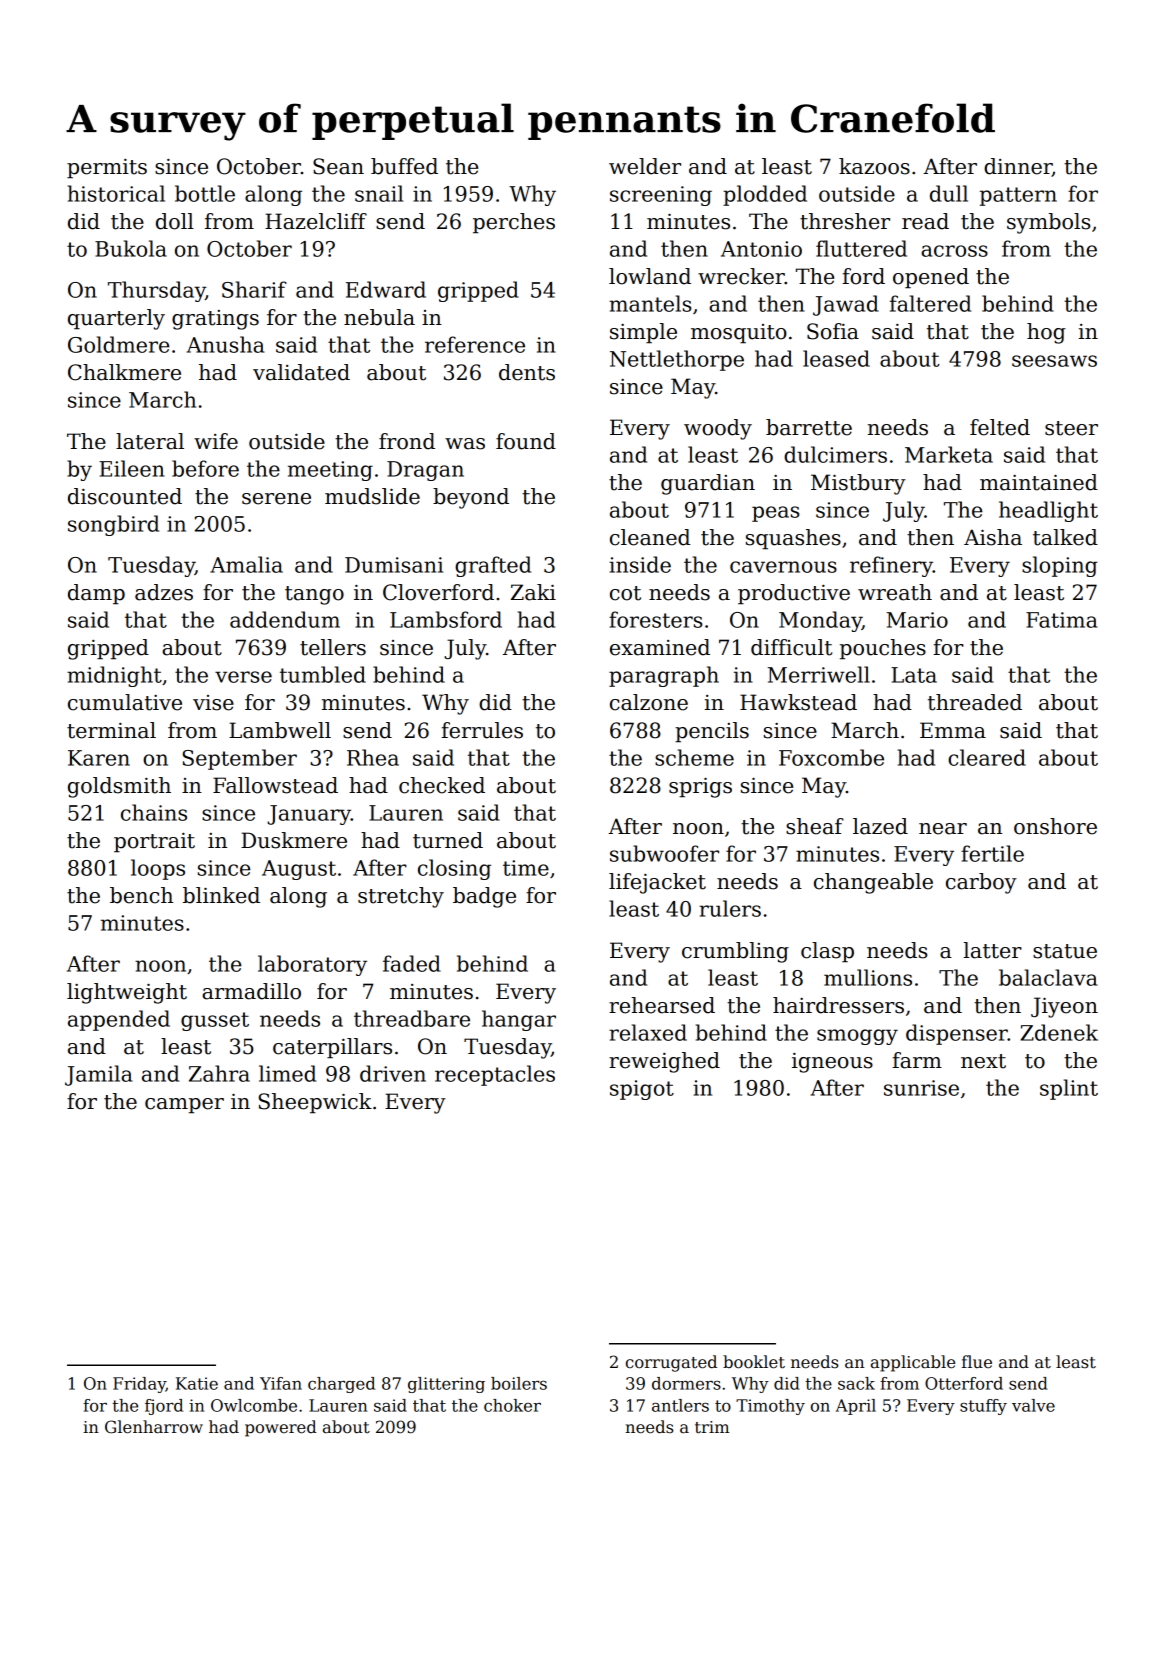  What do you see at coordinates (874, 166) in the screenshot?
I see `kazoos` at bounding box center [874, 166].
